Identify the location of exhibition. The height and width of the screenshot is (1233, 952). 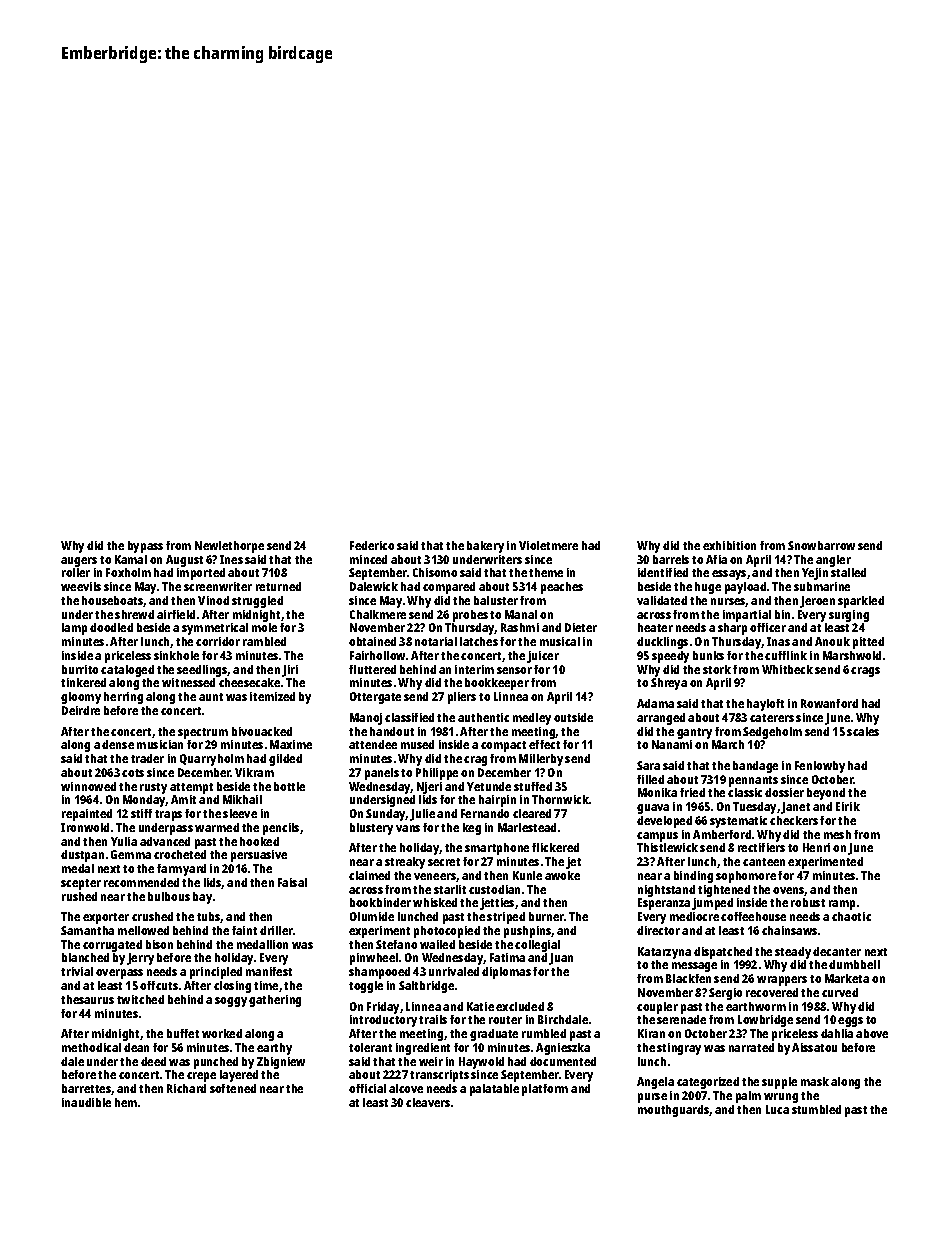
(729, 545).
